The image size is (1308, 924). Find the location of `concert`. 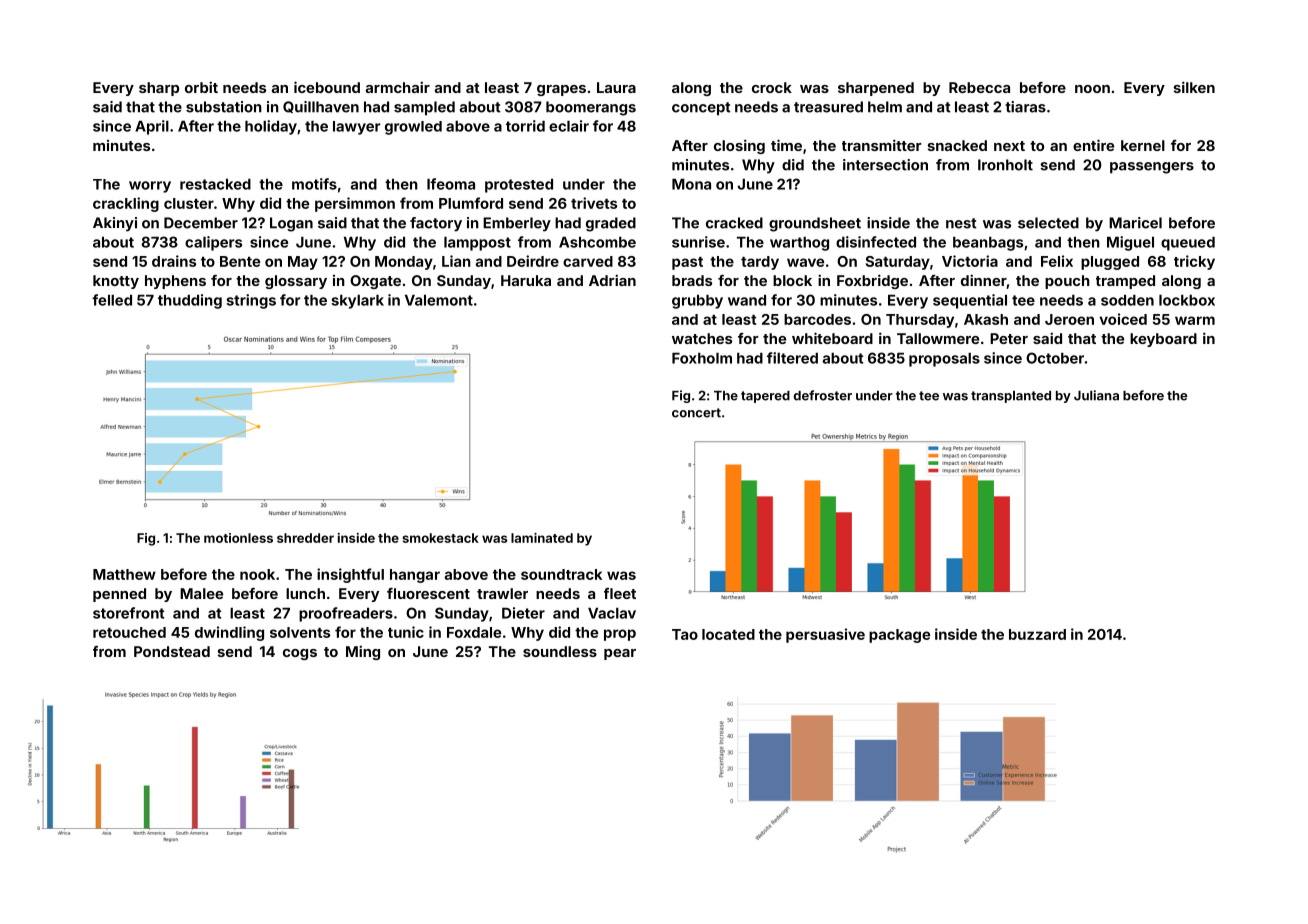

concert is located at coordinates (696, 413).
